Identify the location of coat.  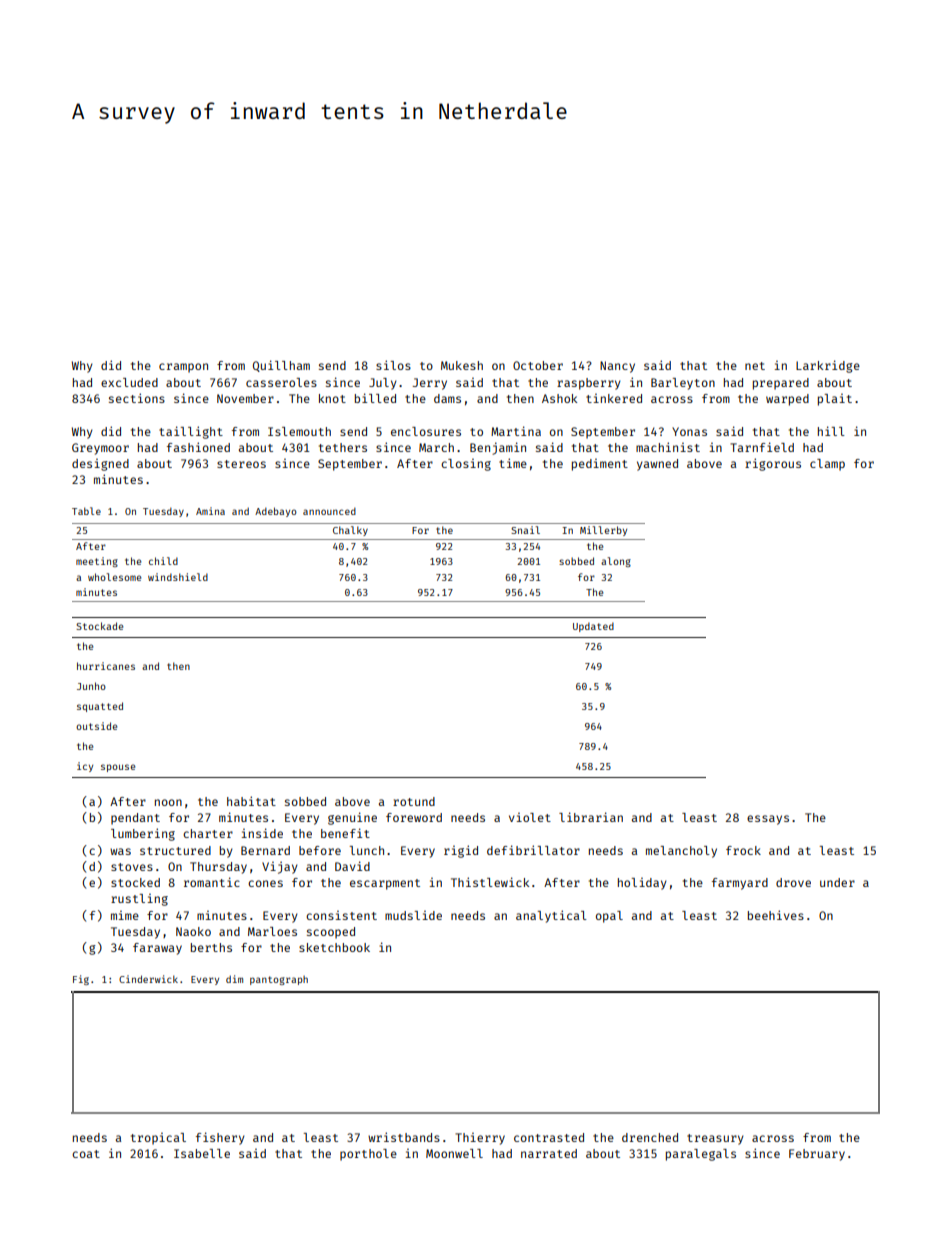
(86, 1154).
